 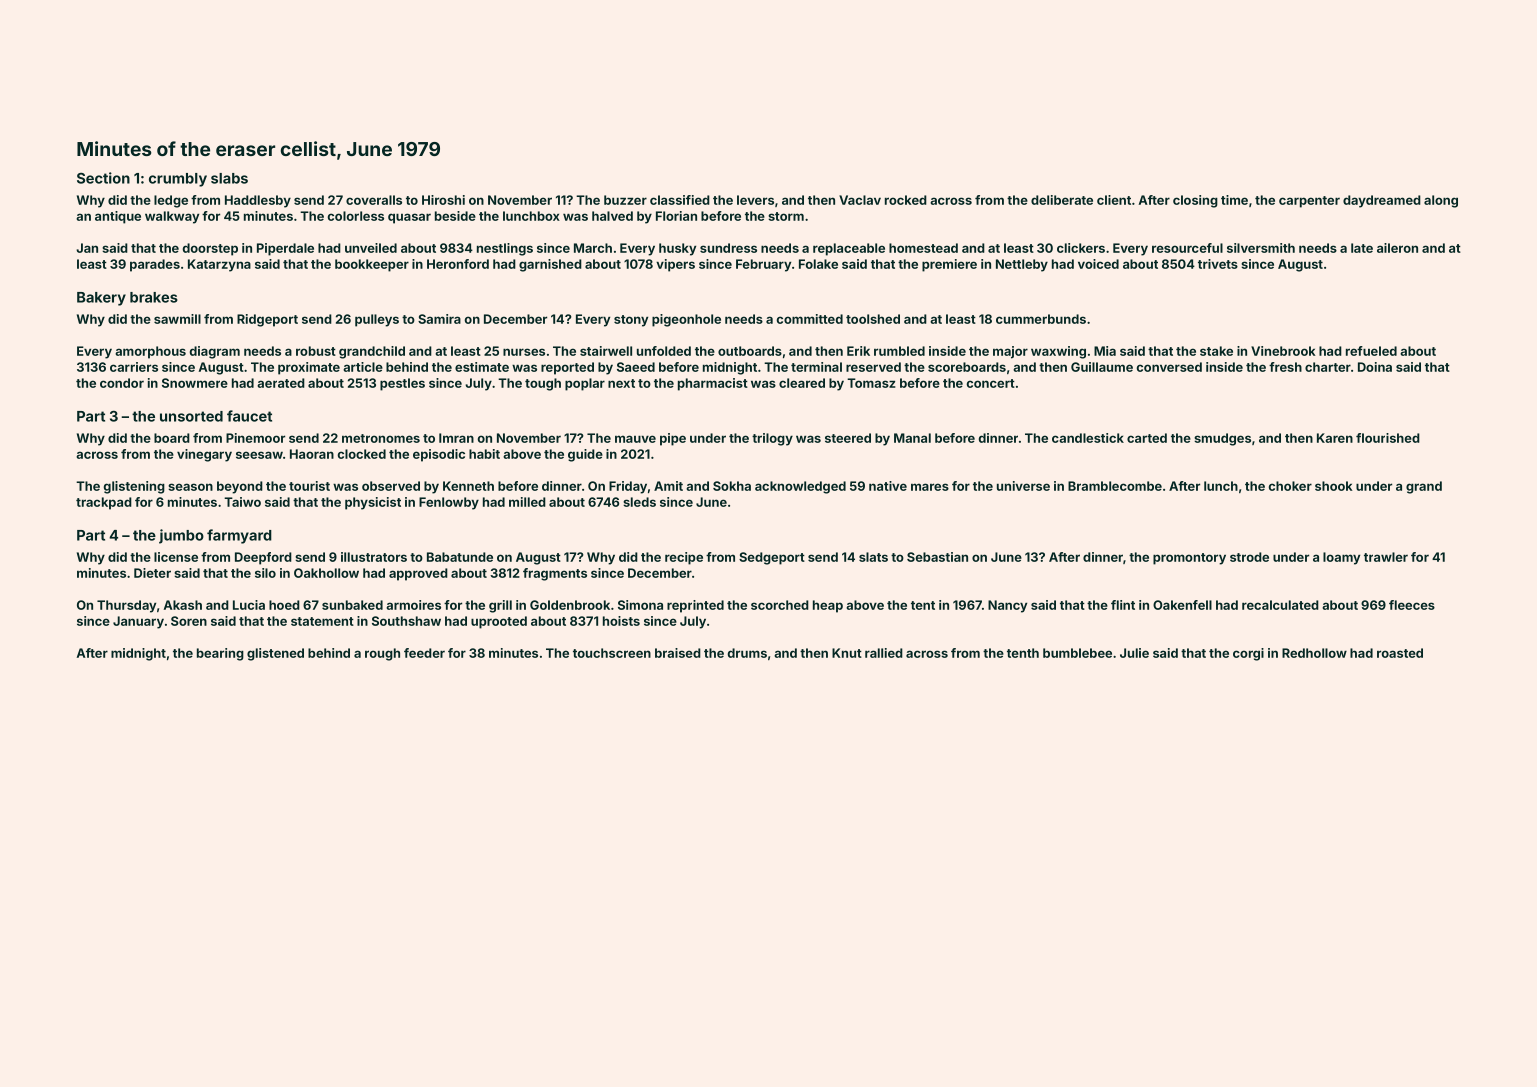 What do you see at coordinates (991, 383) in the screenshot?
I see `concert` at bounding box center [991, 383].
